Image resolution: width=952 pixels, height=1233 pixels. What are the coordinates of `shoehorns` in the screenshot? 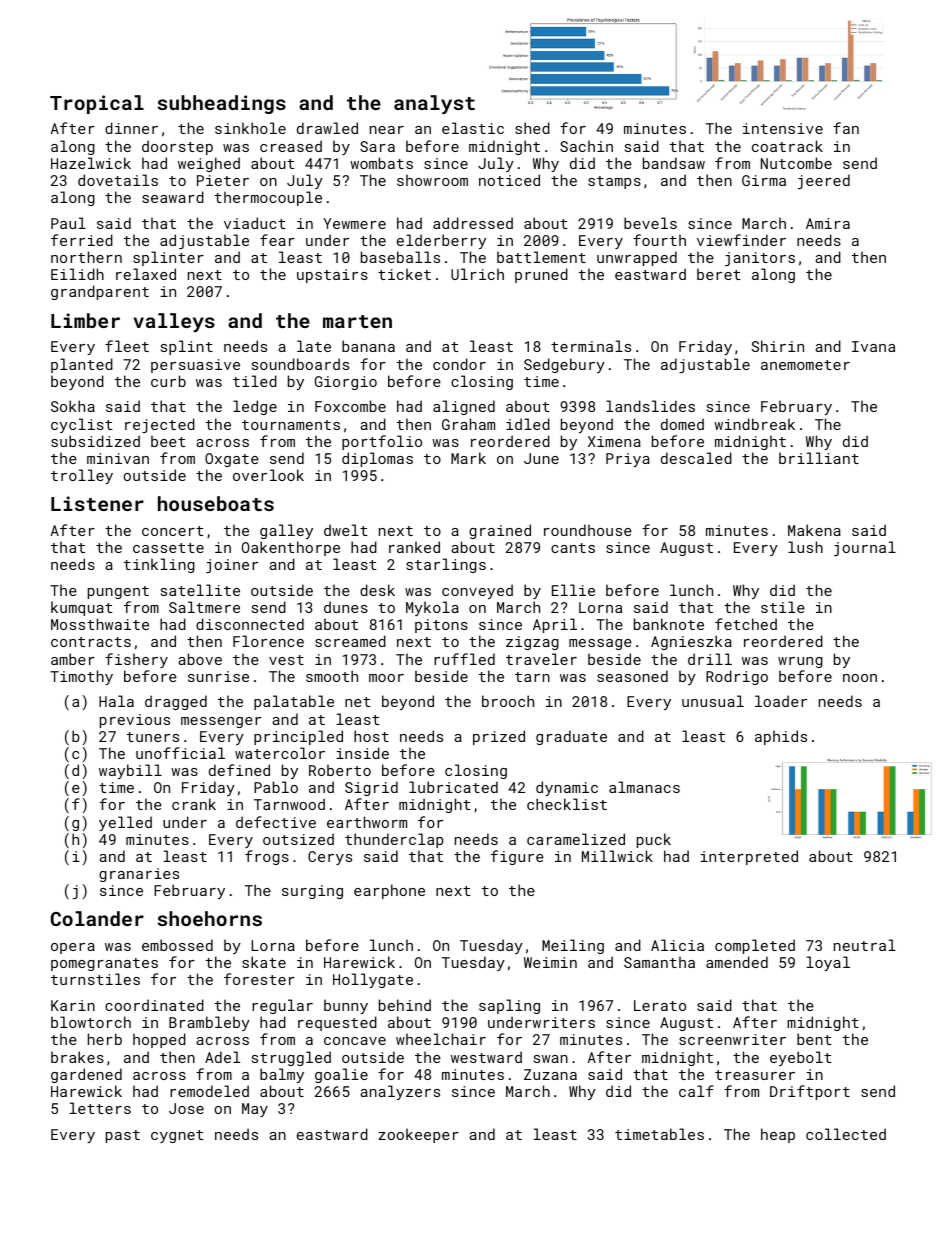 It's located at (210, 918).
